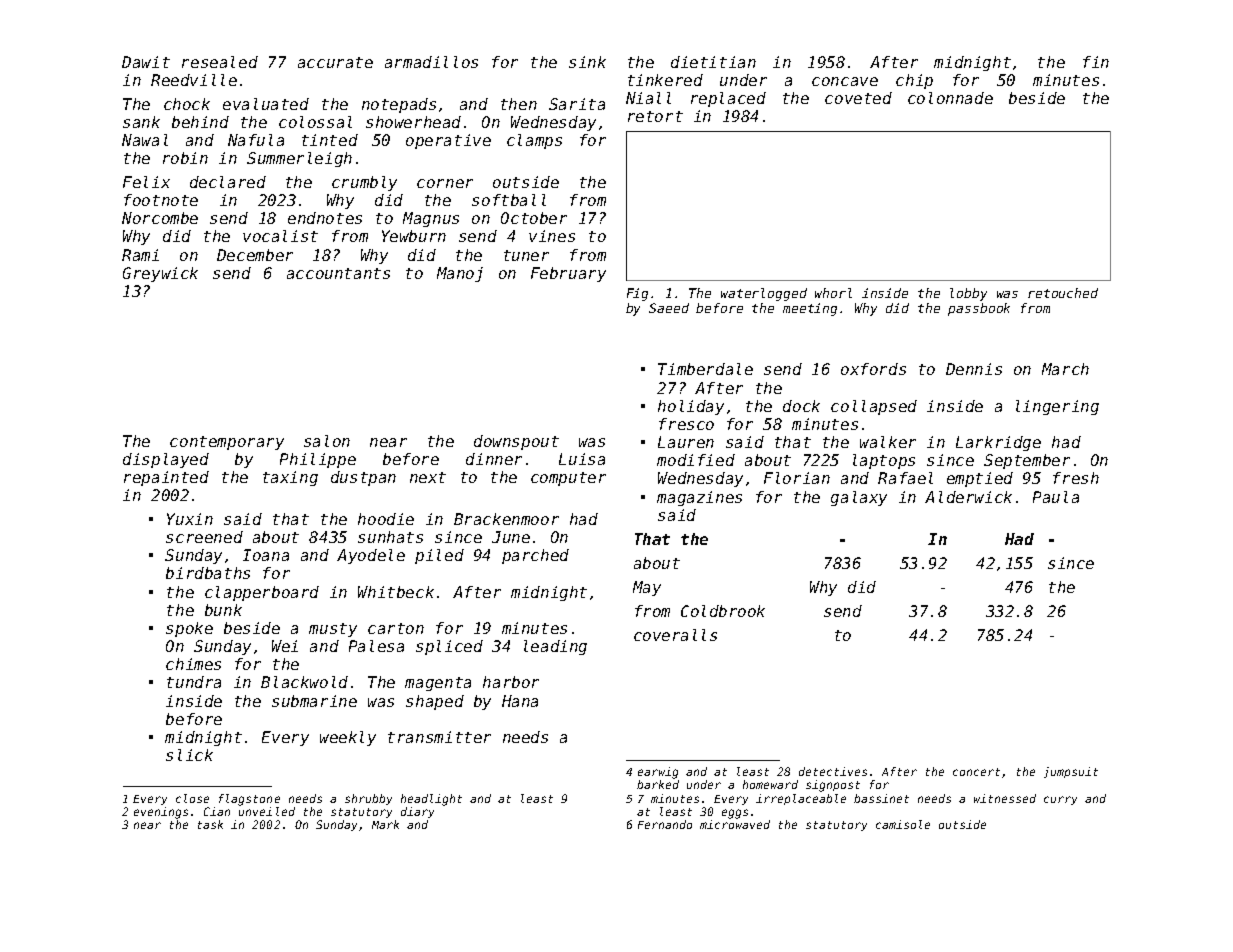 This document has height=952, width=1233. I want to click on concert, so click(976, 772).
